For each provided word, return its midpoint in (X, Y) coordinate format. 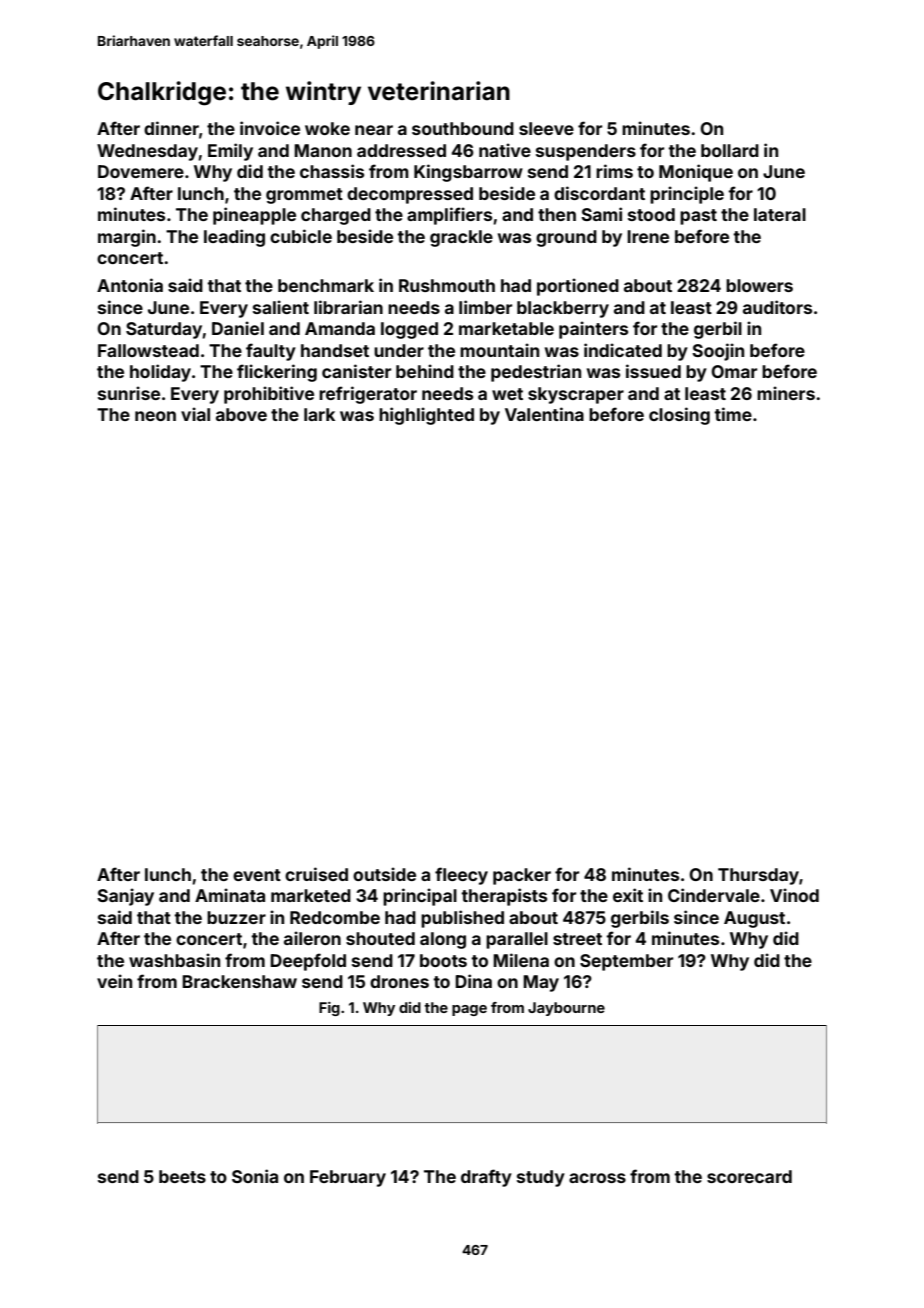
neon (155, 416)
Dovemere (141, 171)
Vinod (794, 895)
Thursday (758, 876)
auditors (777, 307)
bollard (730, 150)
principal (420, 897)
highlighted (426, 416)
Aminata (230, 895)
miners (786, 393)
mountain (499, 350)
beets (182, 1176)
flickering (277, 373)
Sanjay (125, 897)
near (374, 130)
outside (384, 874)
